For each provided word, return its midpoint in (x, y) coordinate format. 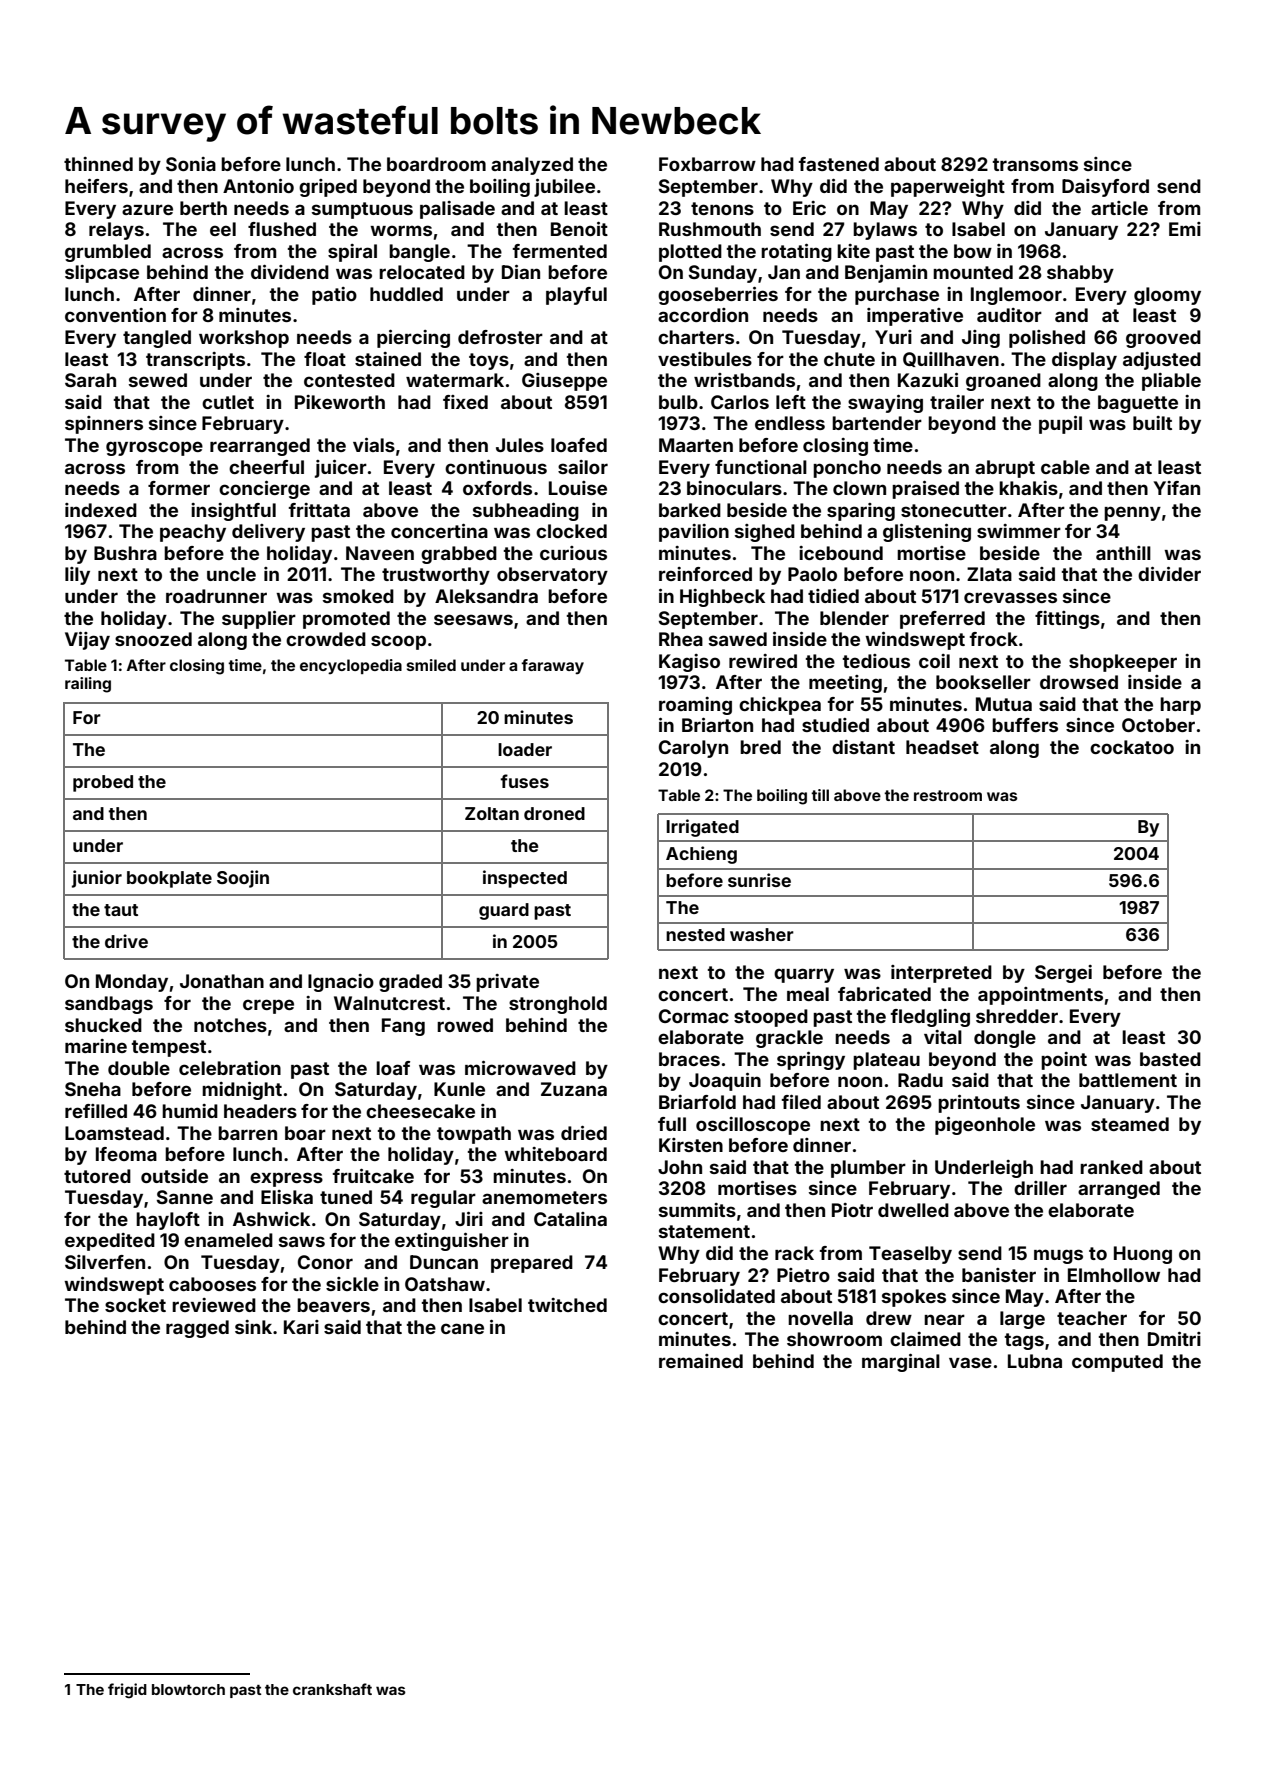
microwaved (520, 1068)
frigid (127, 1690)
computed (1117, 1363)
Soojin (243, 879)
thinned (98, 164)
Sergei (1063, 974)
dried (584, 1133)
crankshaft (332, 1689)
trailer (957, 402)
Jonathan (222, 981)
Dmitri (1174, 1339)
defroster (500, 337)
